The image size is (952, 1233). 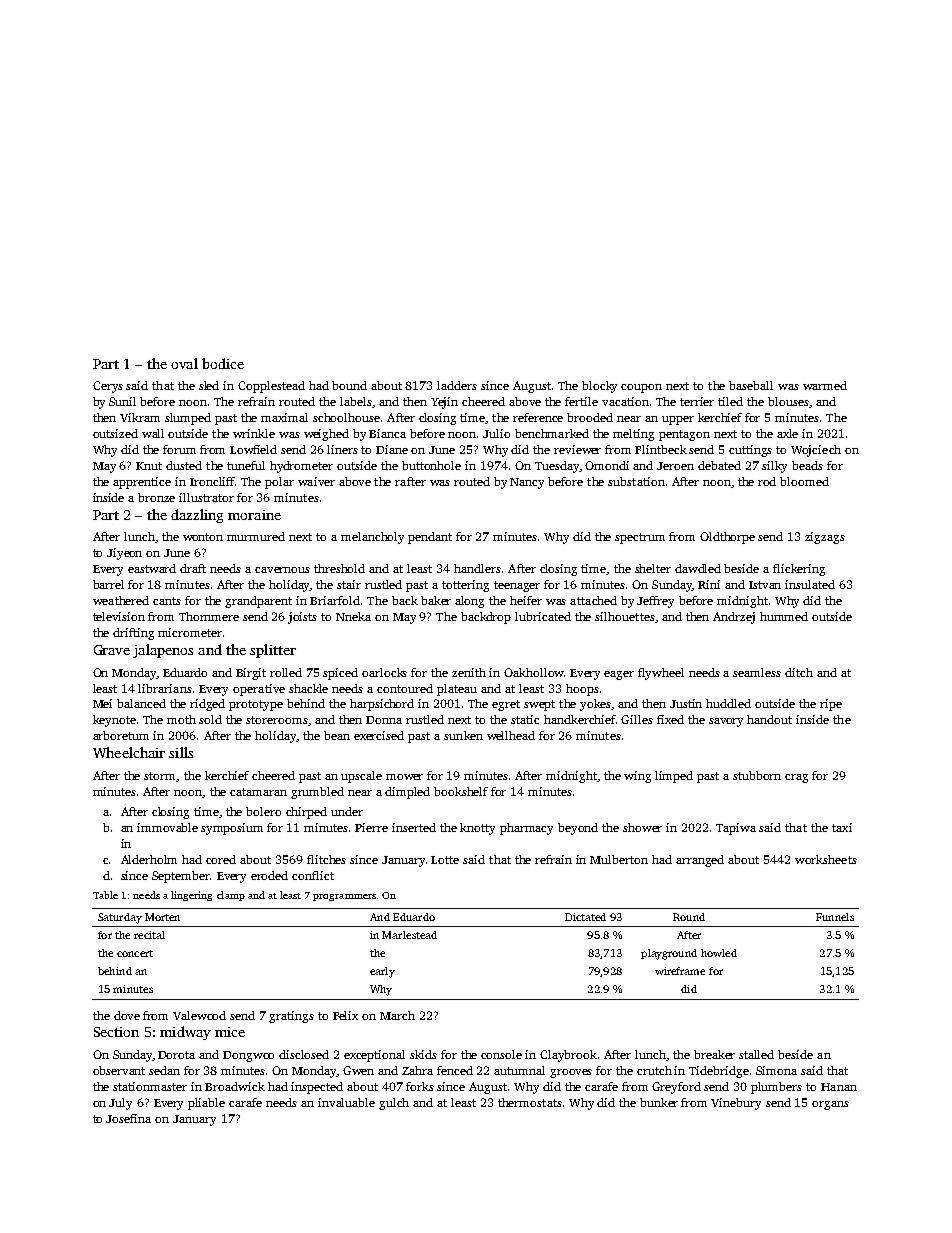 I want to click on worksheets, so click(x=826, y=859).
